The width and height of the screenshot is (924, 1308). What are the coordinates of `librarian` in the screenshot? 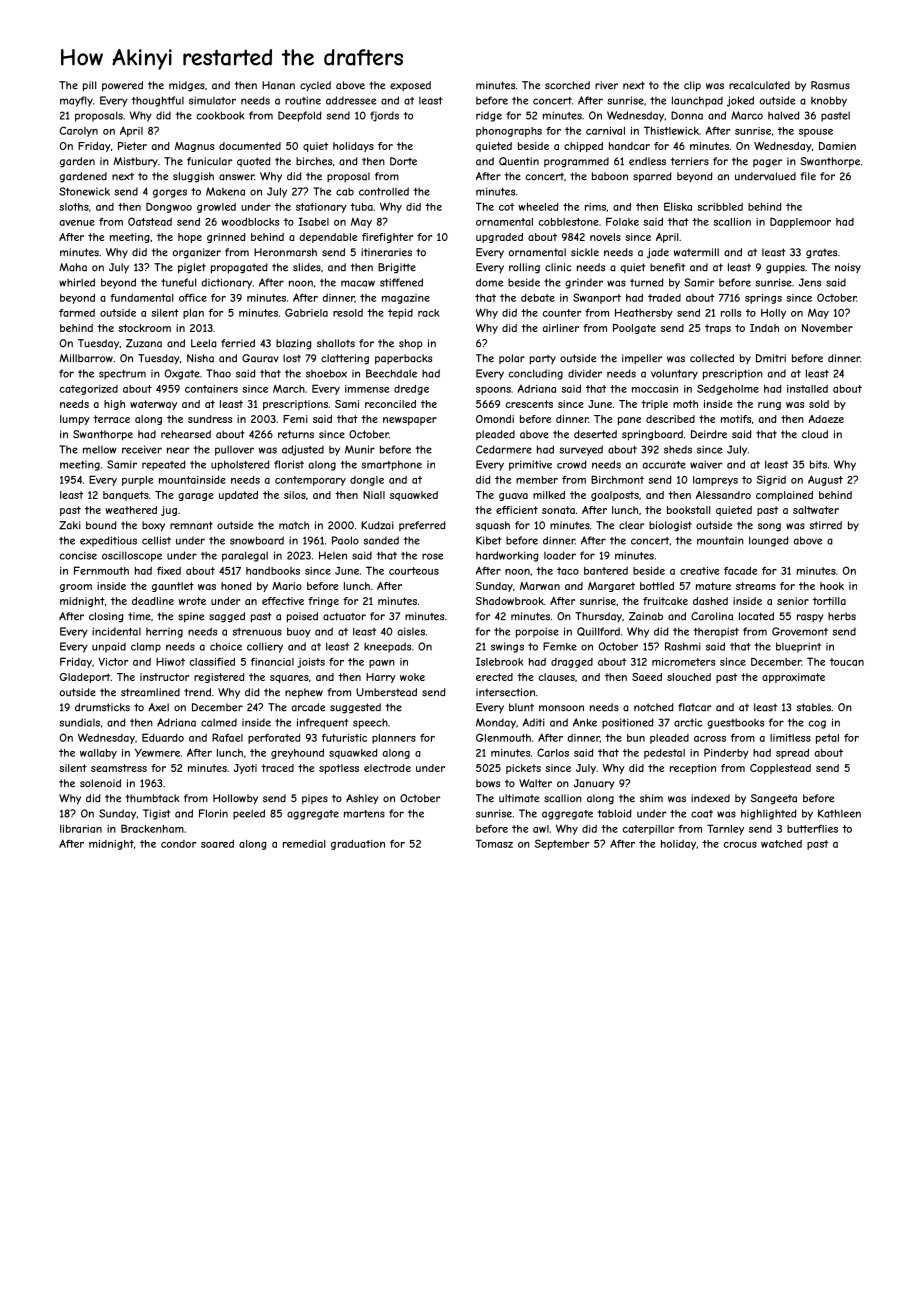 It's located at (81, 829).
